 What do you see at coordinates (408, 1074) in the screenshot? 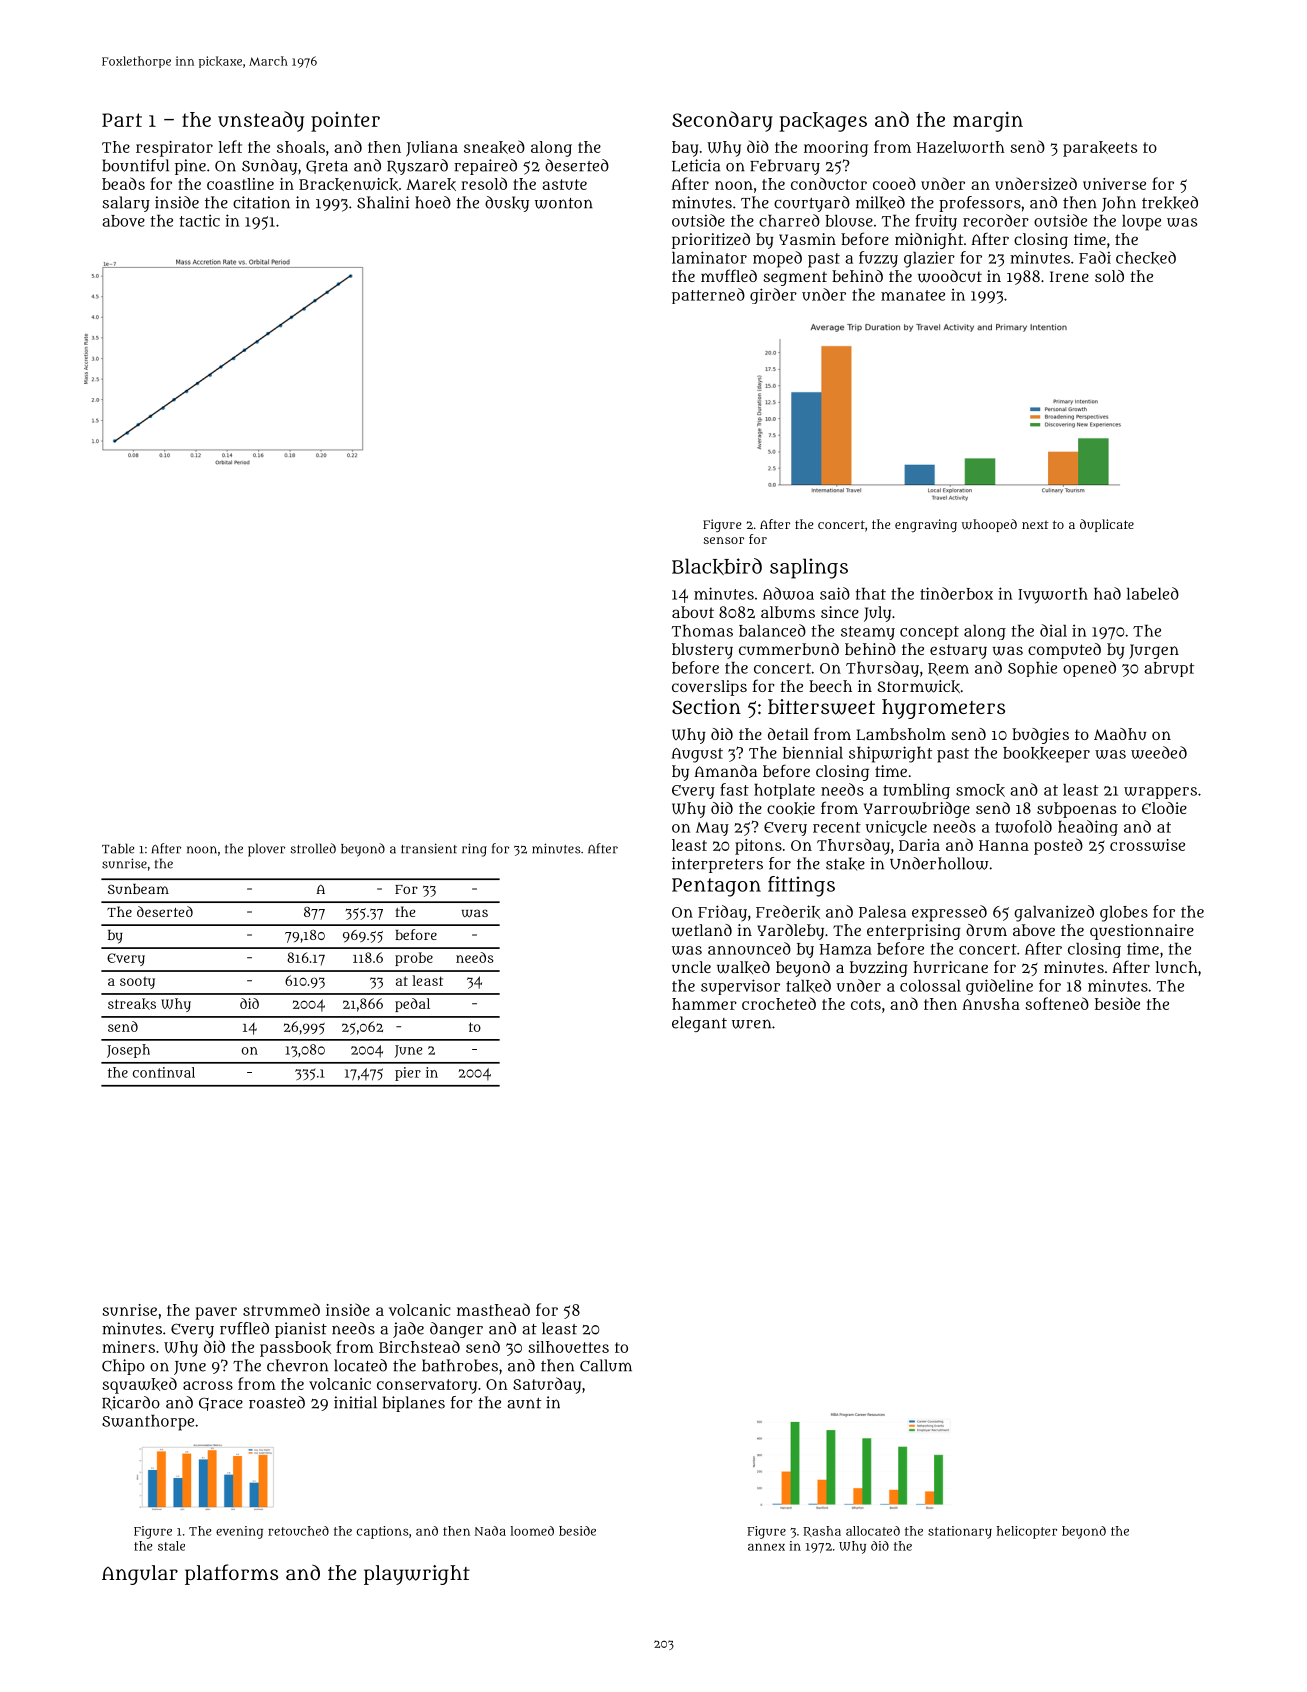
I see `pier` at bounding box center [408, 1074].
